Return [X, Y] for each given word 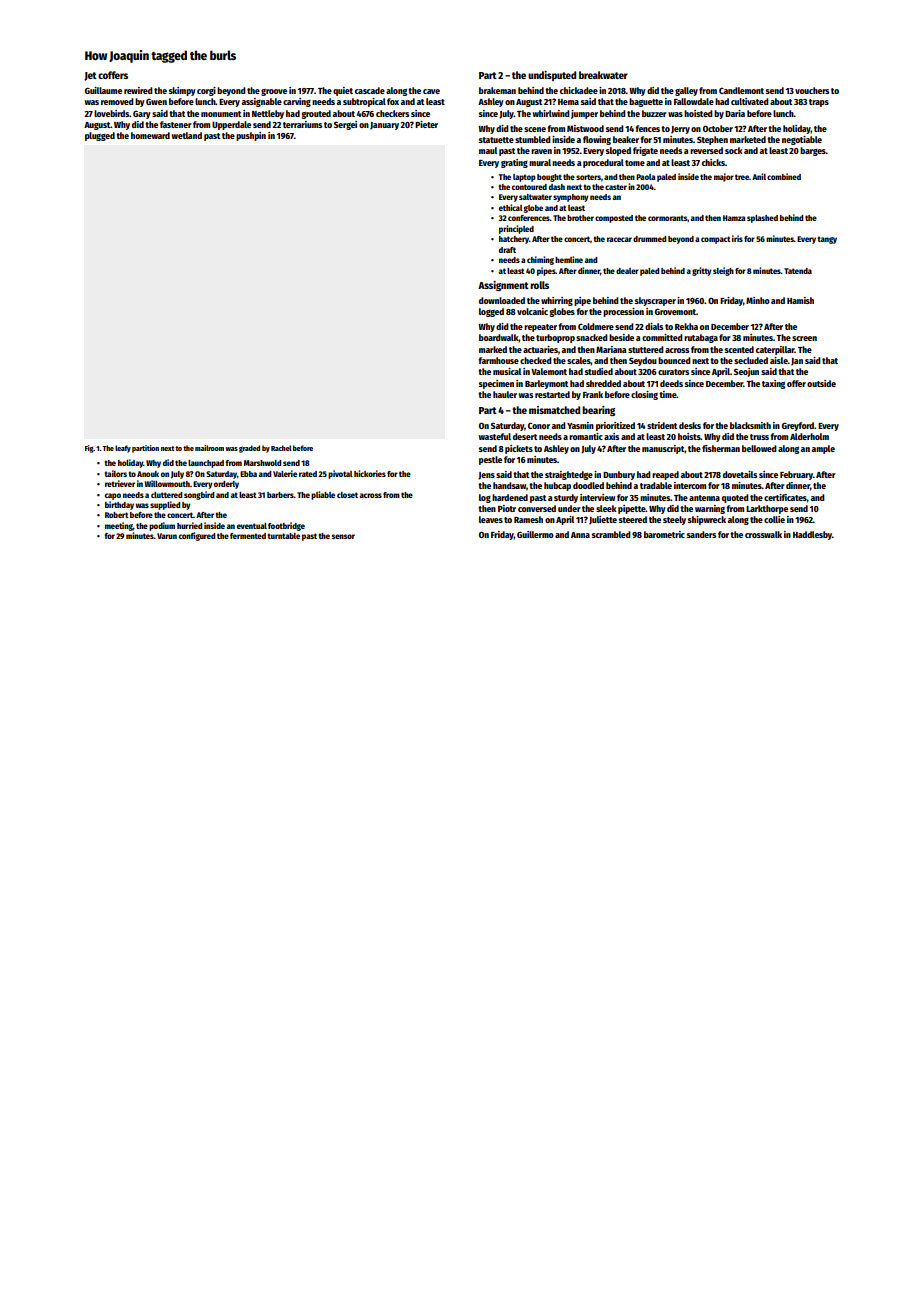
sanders [701, 534]
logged [491, 312]
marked [493, 349]
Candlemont [741, 90]
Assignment [503, 286]
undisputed [552, 76]
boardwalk [499, 338]
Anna [580, 535]
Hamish [800, 300]
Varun [167, 536]
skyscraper [655, 301]
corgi [206, 91]
